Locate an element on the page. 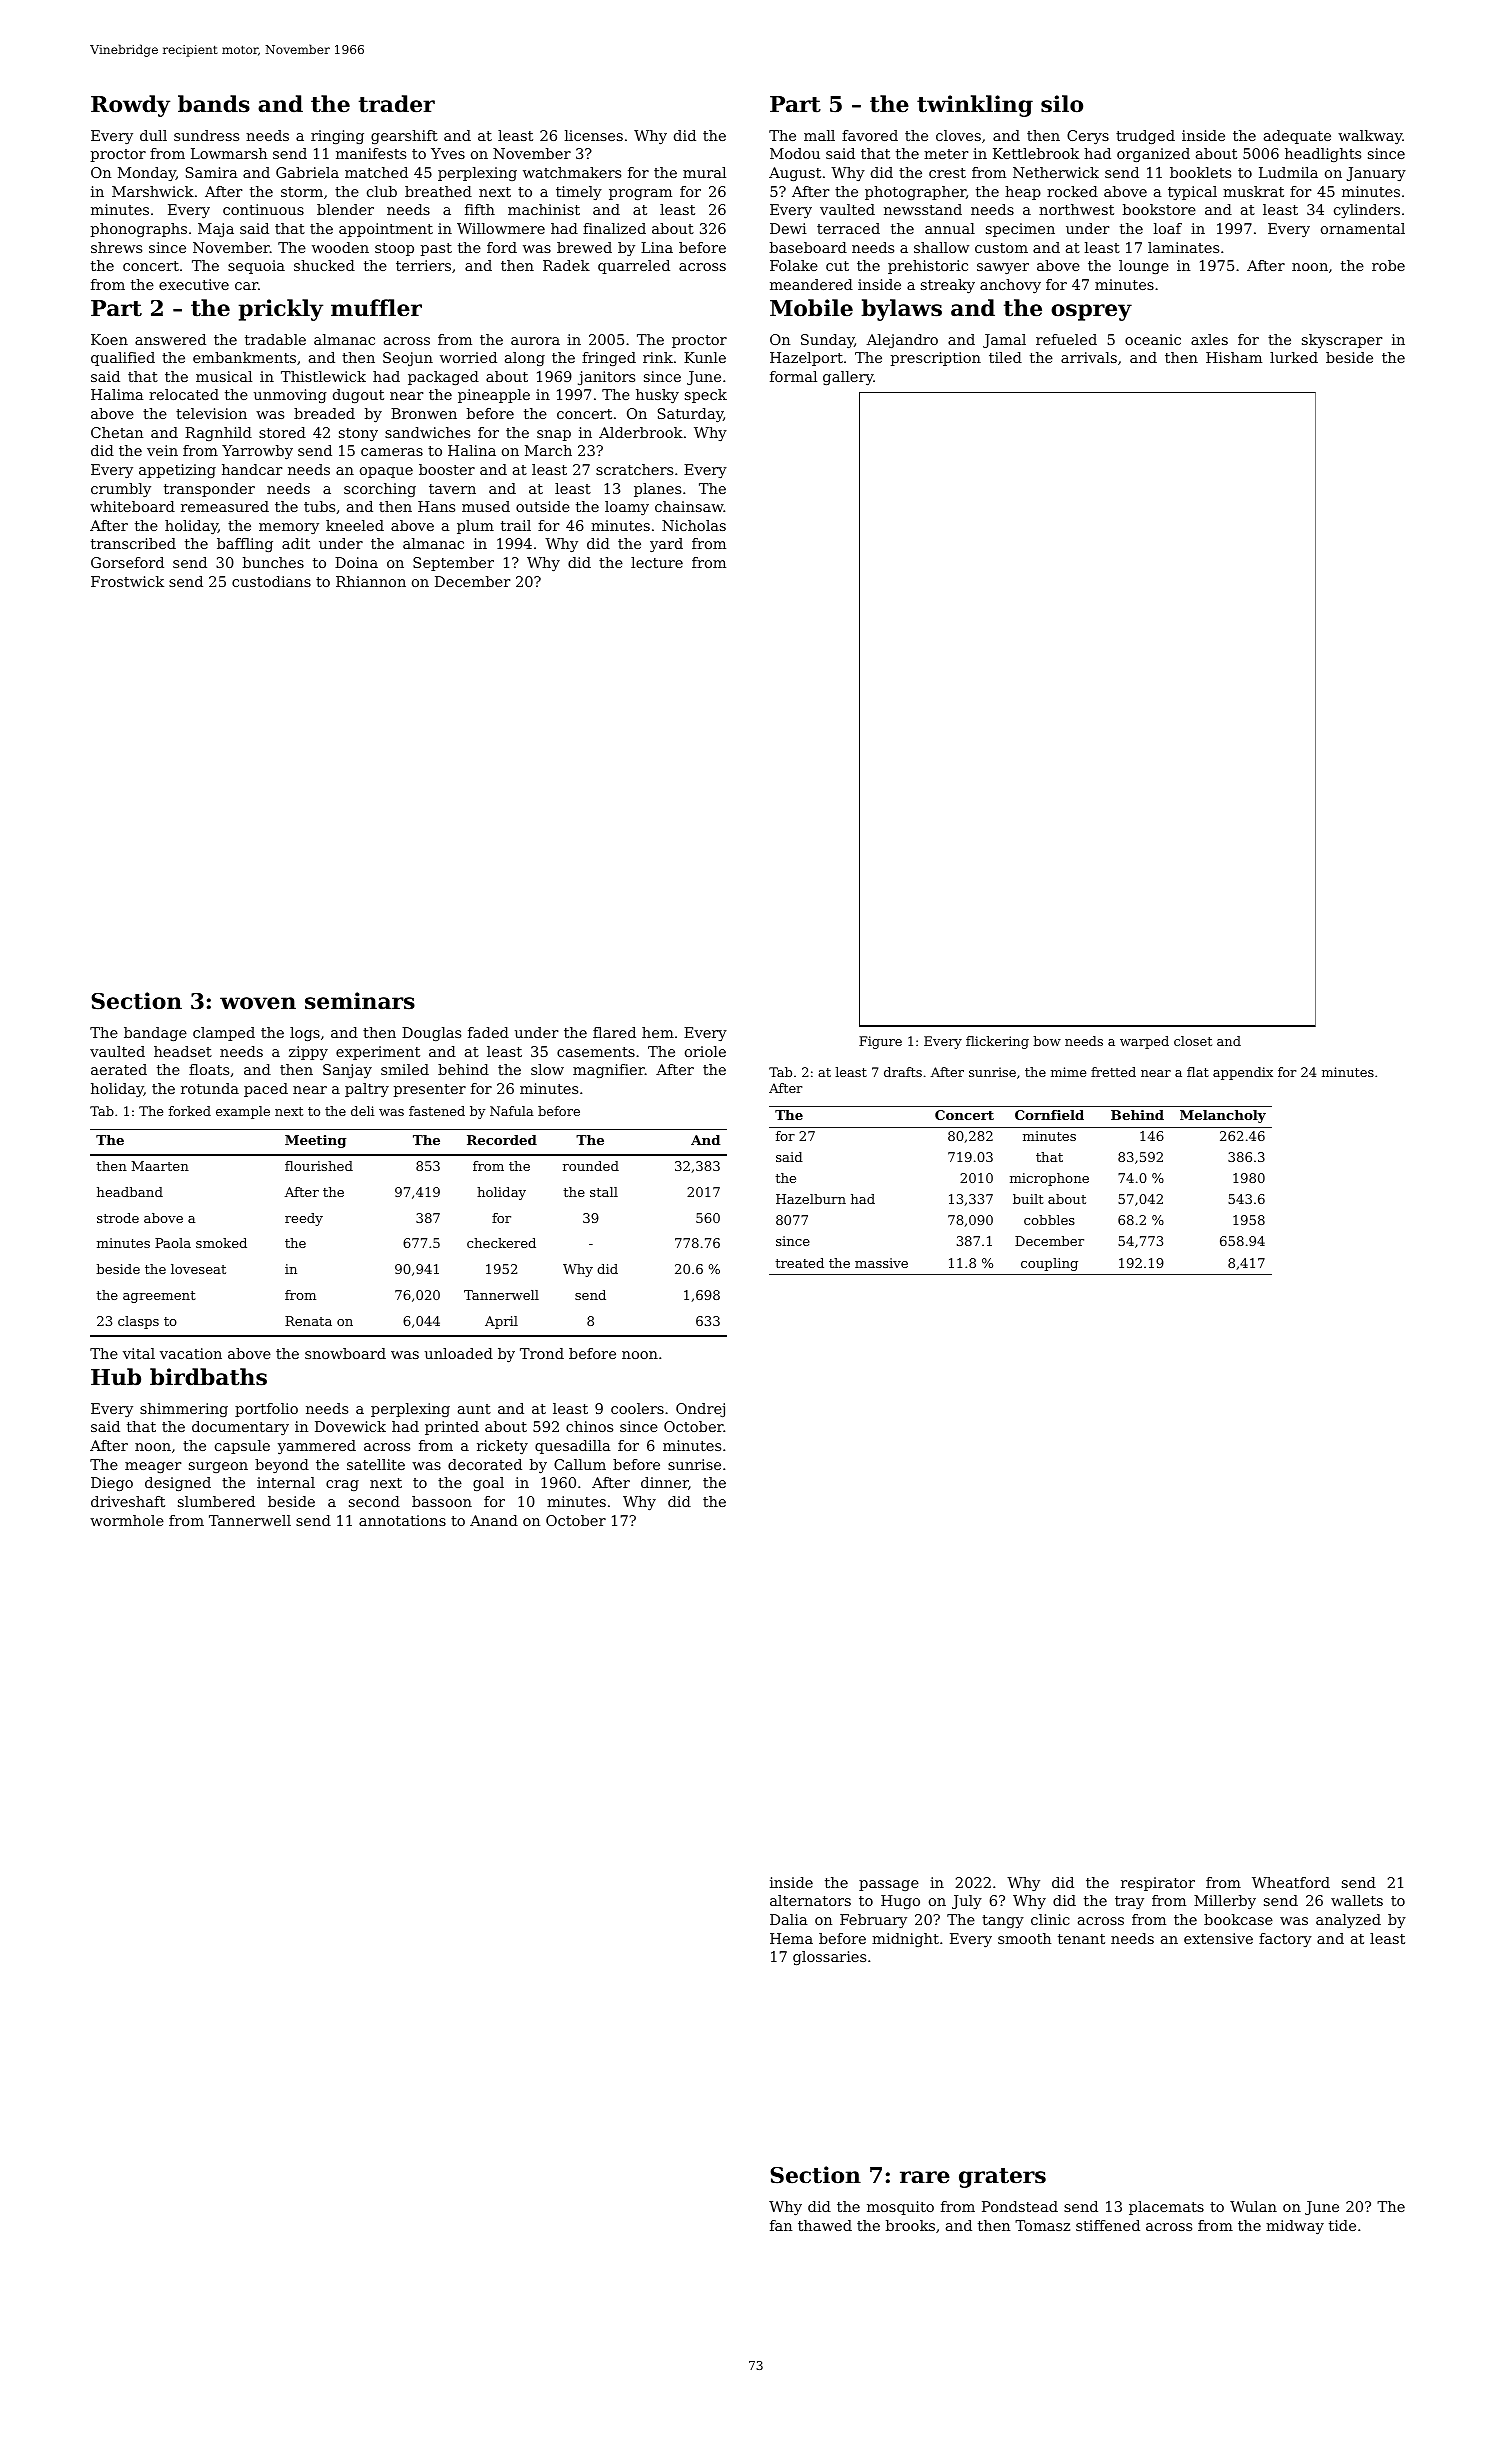  osprey is located at coordinates (1091, 312).
